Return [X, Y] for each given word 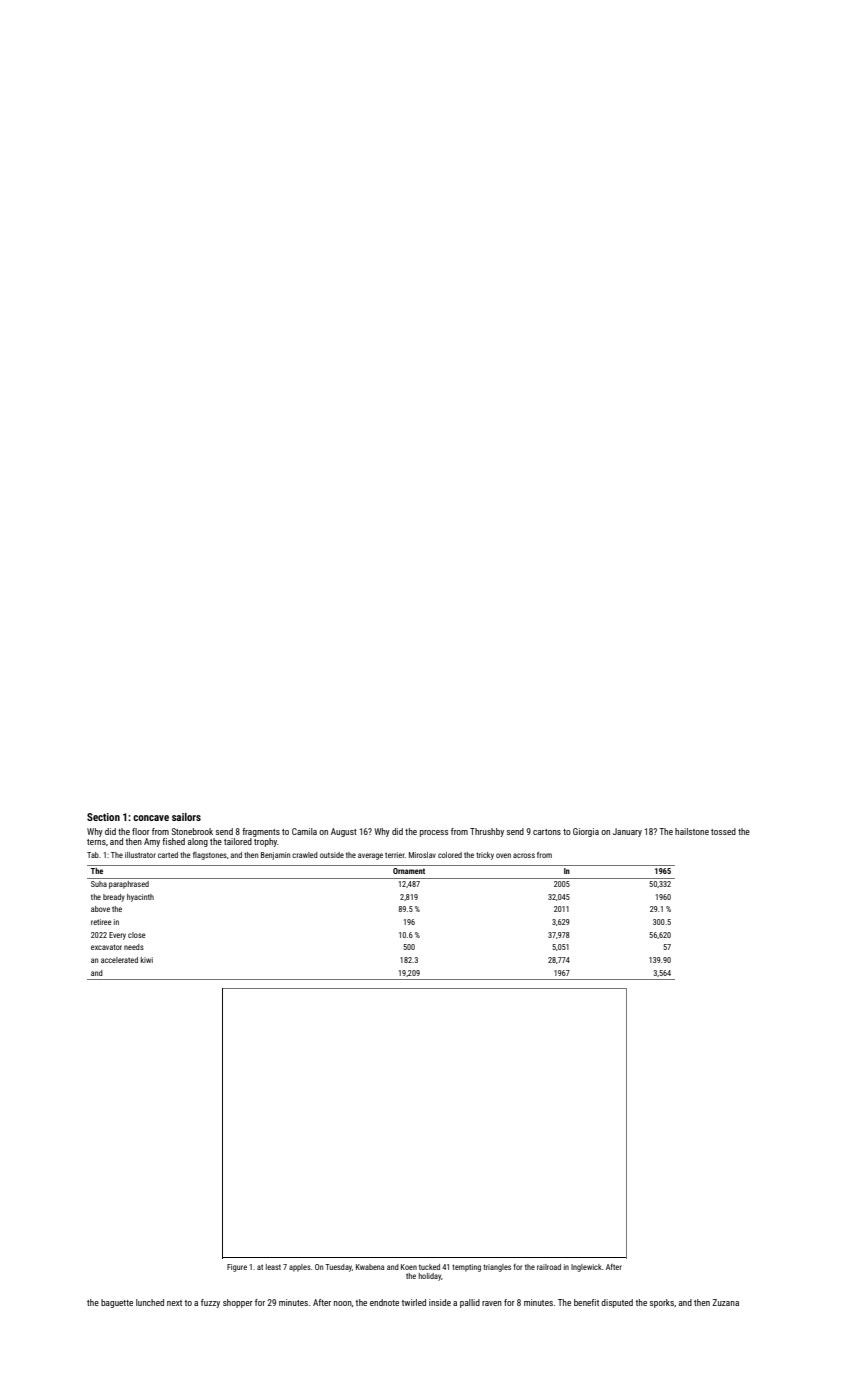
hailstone [692, 831]
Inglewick [586, 1268]
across [524, 855]
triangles [497, 1268]
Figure [237, 1268]
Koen [409, 1267]
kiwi [147, 960]
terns [96, 842]
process [434, 833]
